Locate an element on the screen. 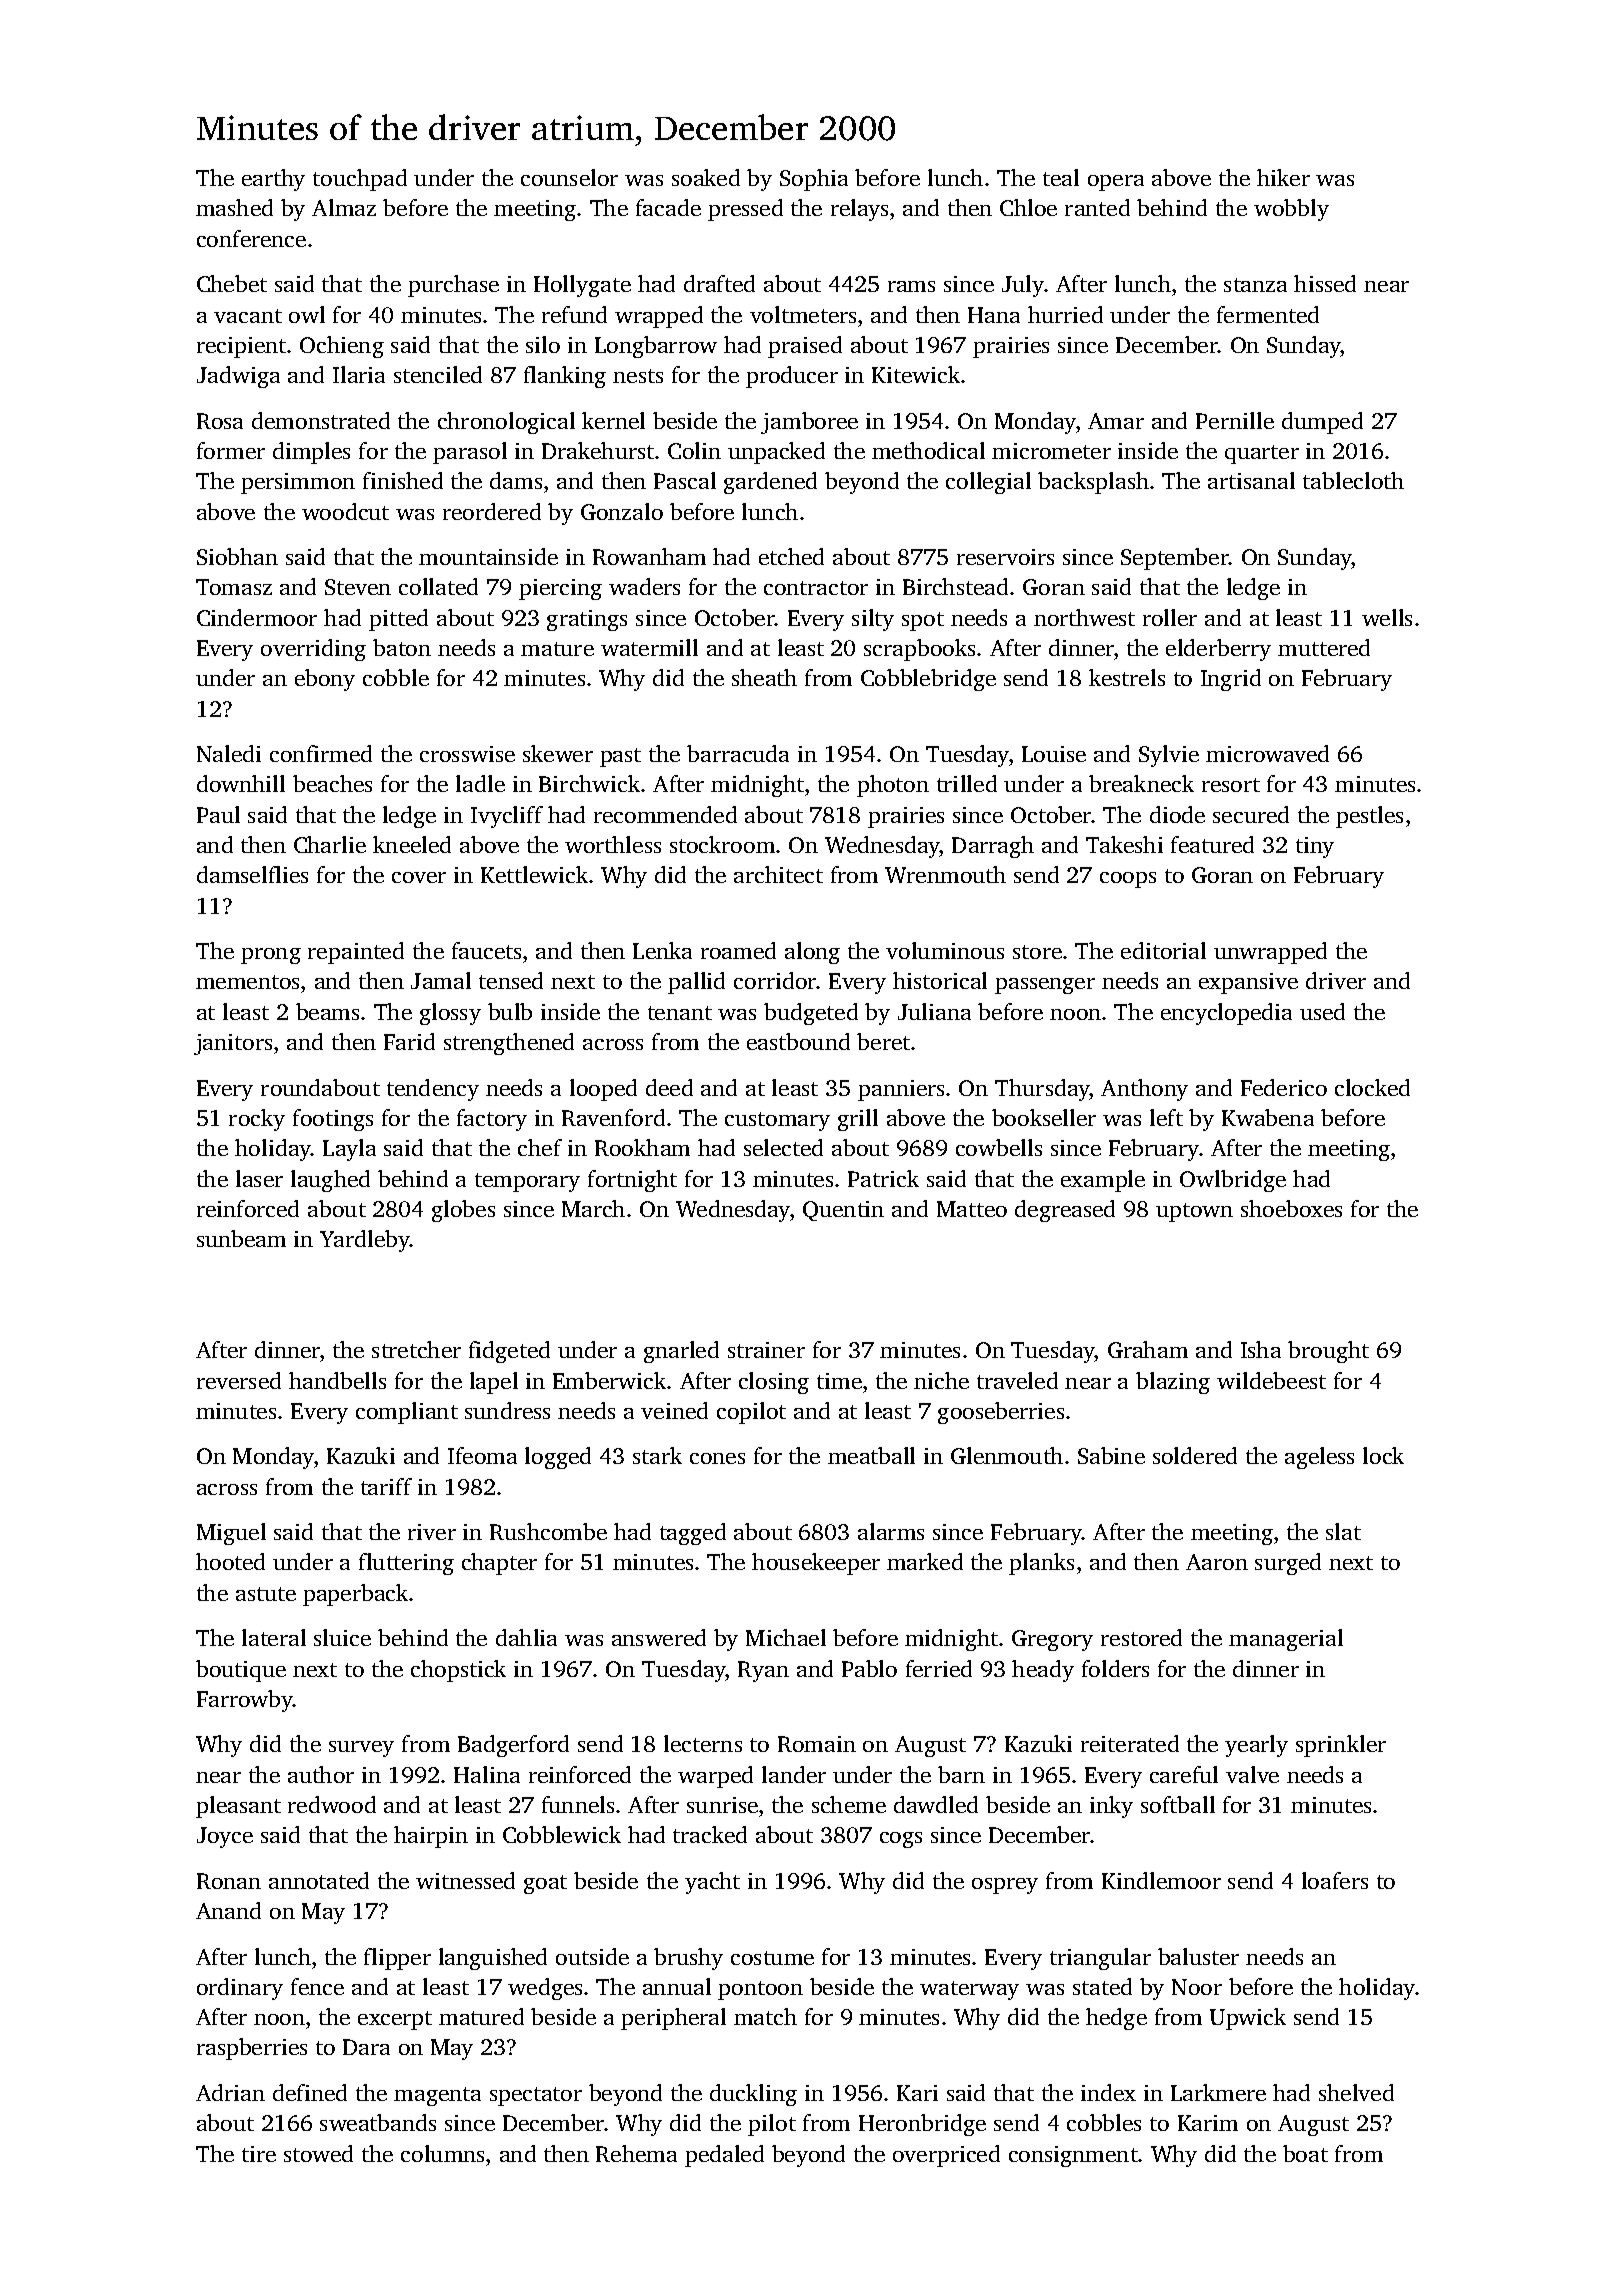  stanza is located at coordinates (1255, 285).
